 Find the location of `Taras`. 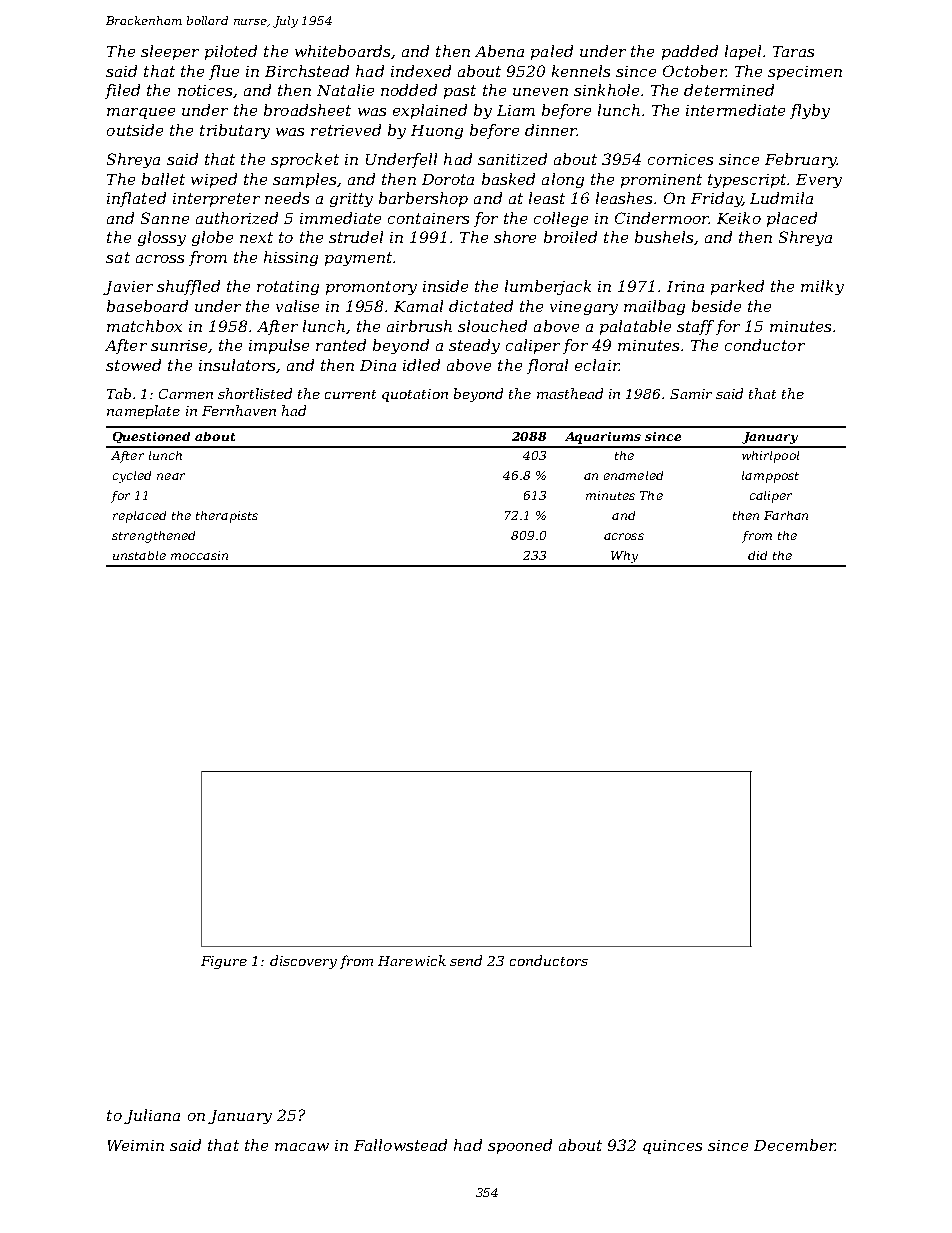

Taras is located at coordinates (793, 51).
